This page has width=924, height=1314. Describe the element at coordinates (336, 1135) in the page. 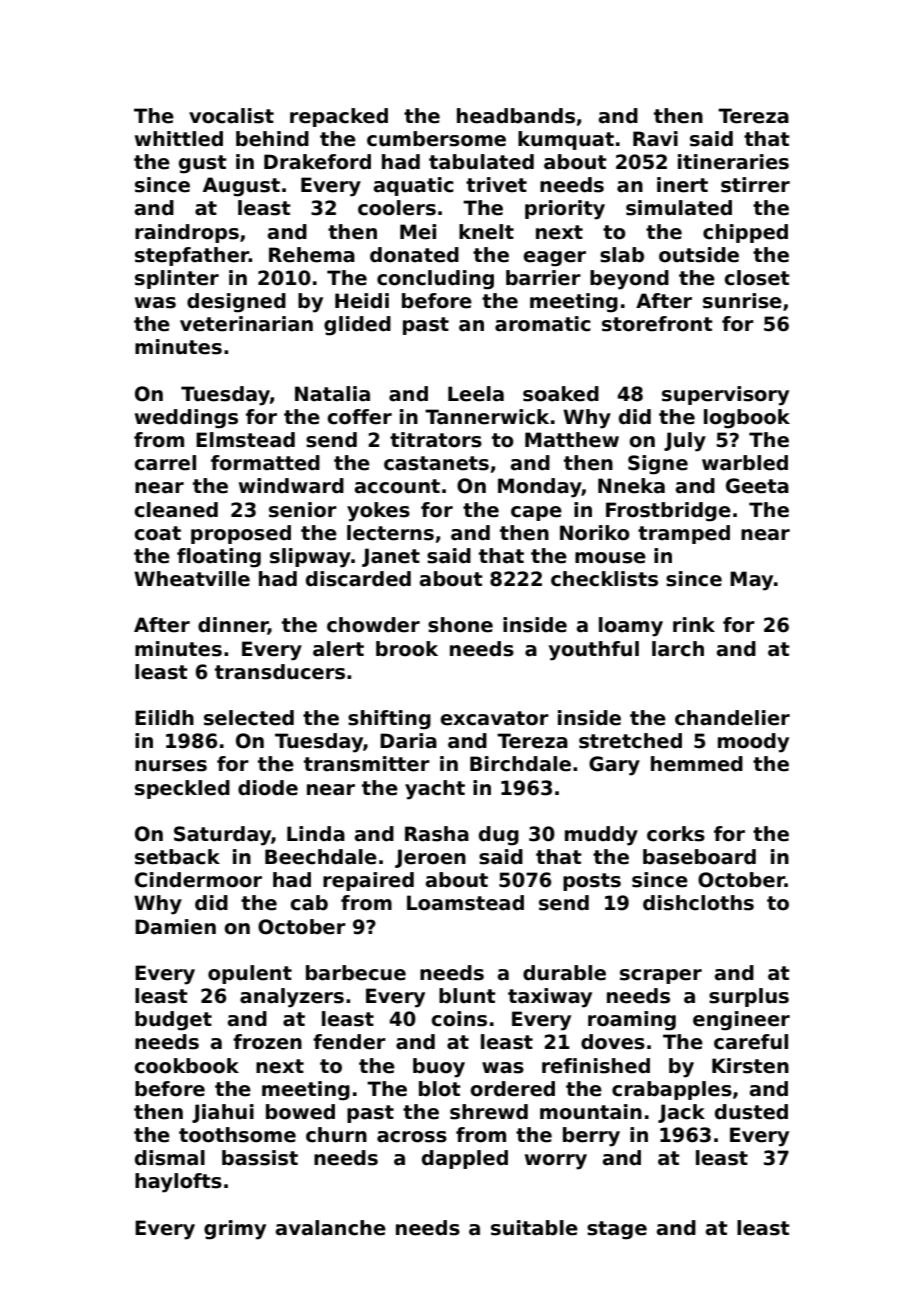

I see `churn` at that location.
